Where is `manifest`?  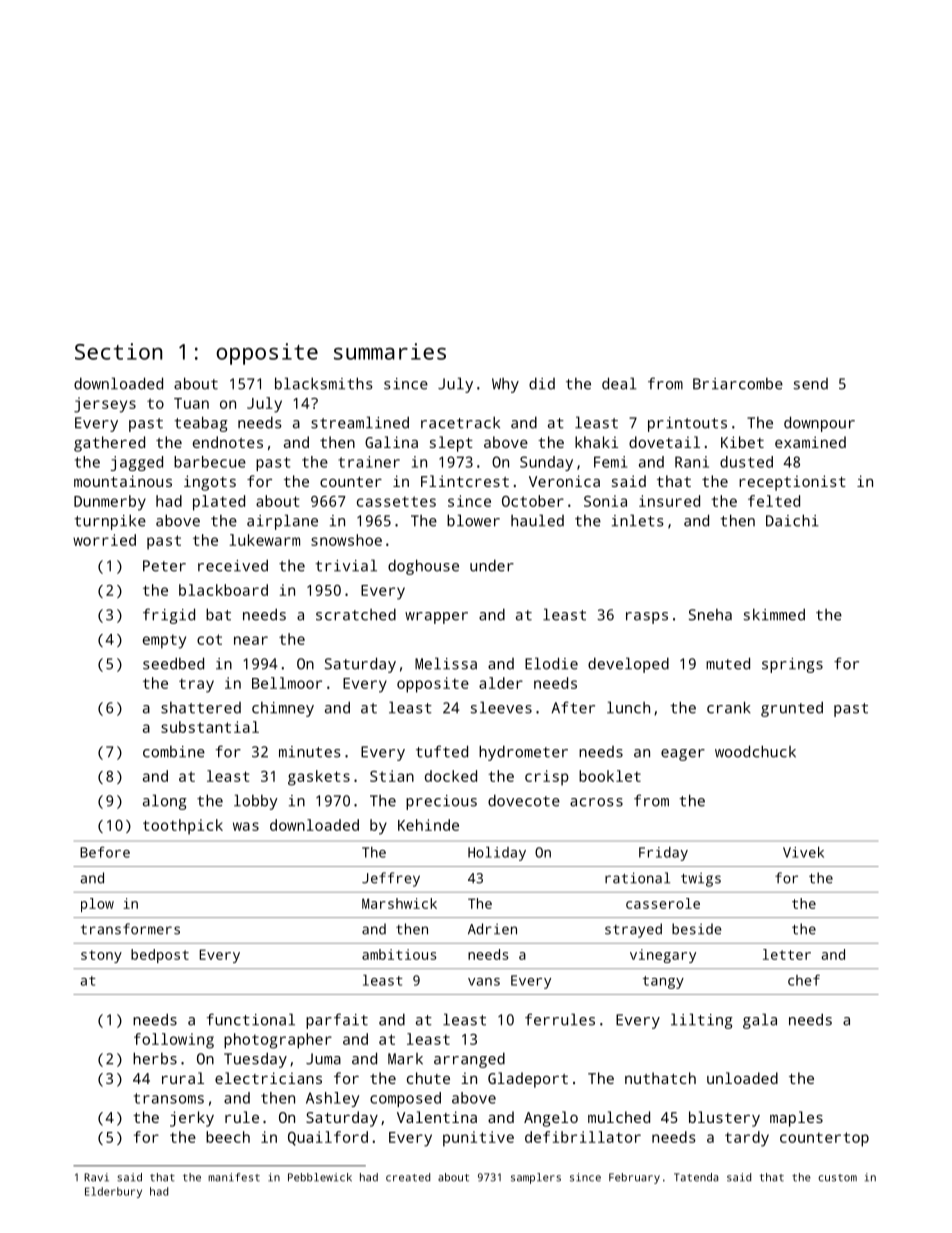 manifest is located at coordinates (234, 1177).
